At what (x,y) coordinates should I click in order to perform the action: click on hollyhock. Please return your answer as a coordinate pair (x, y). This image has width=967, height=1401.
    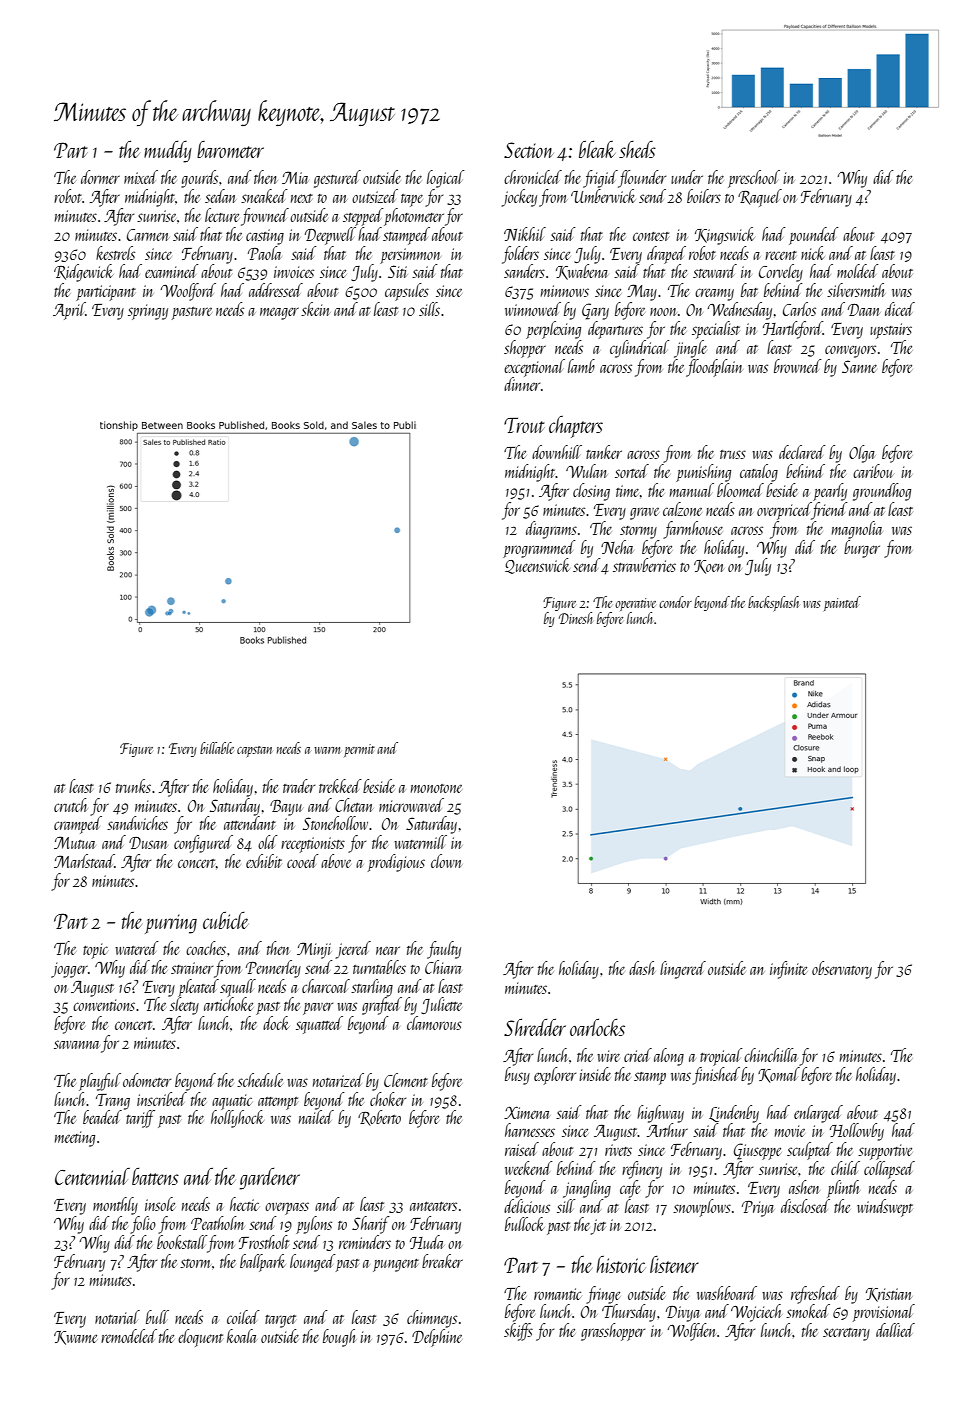
    Looking at the image, I should click on (237, 1119).
